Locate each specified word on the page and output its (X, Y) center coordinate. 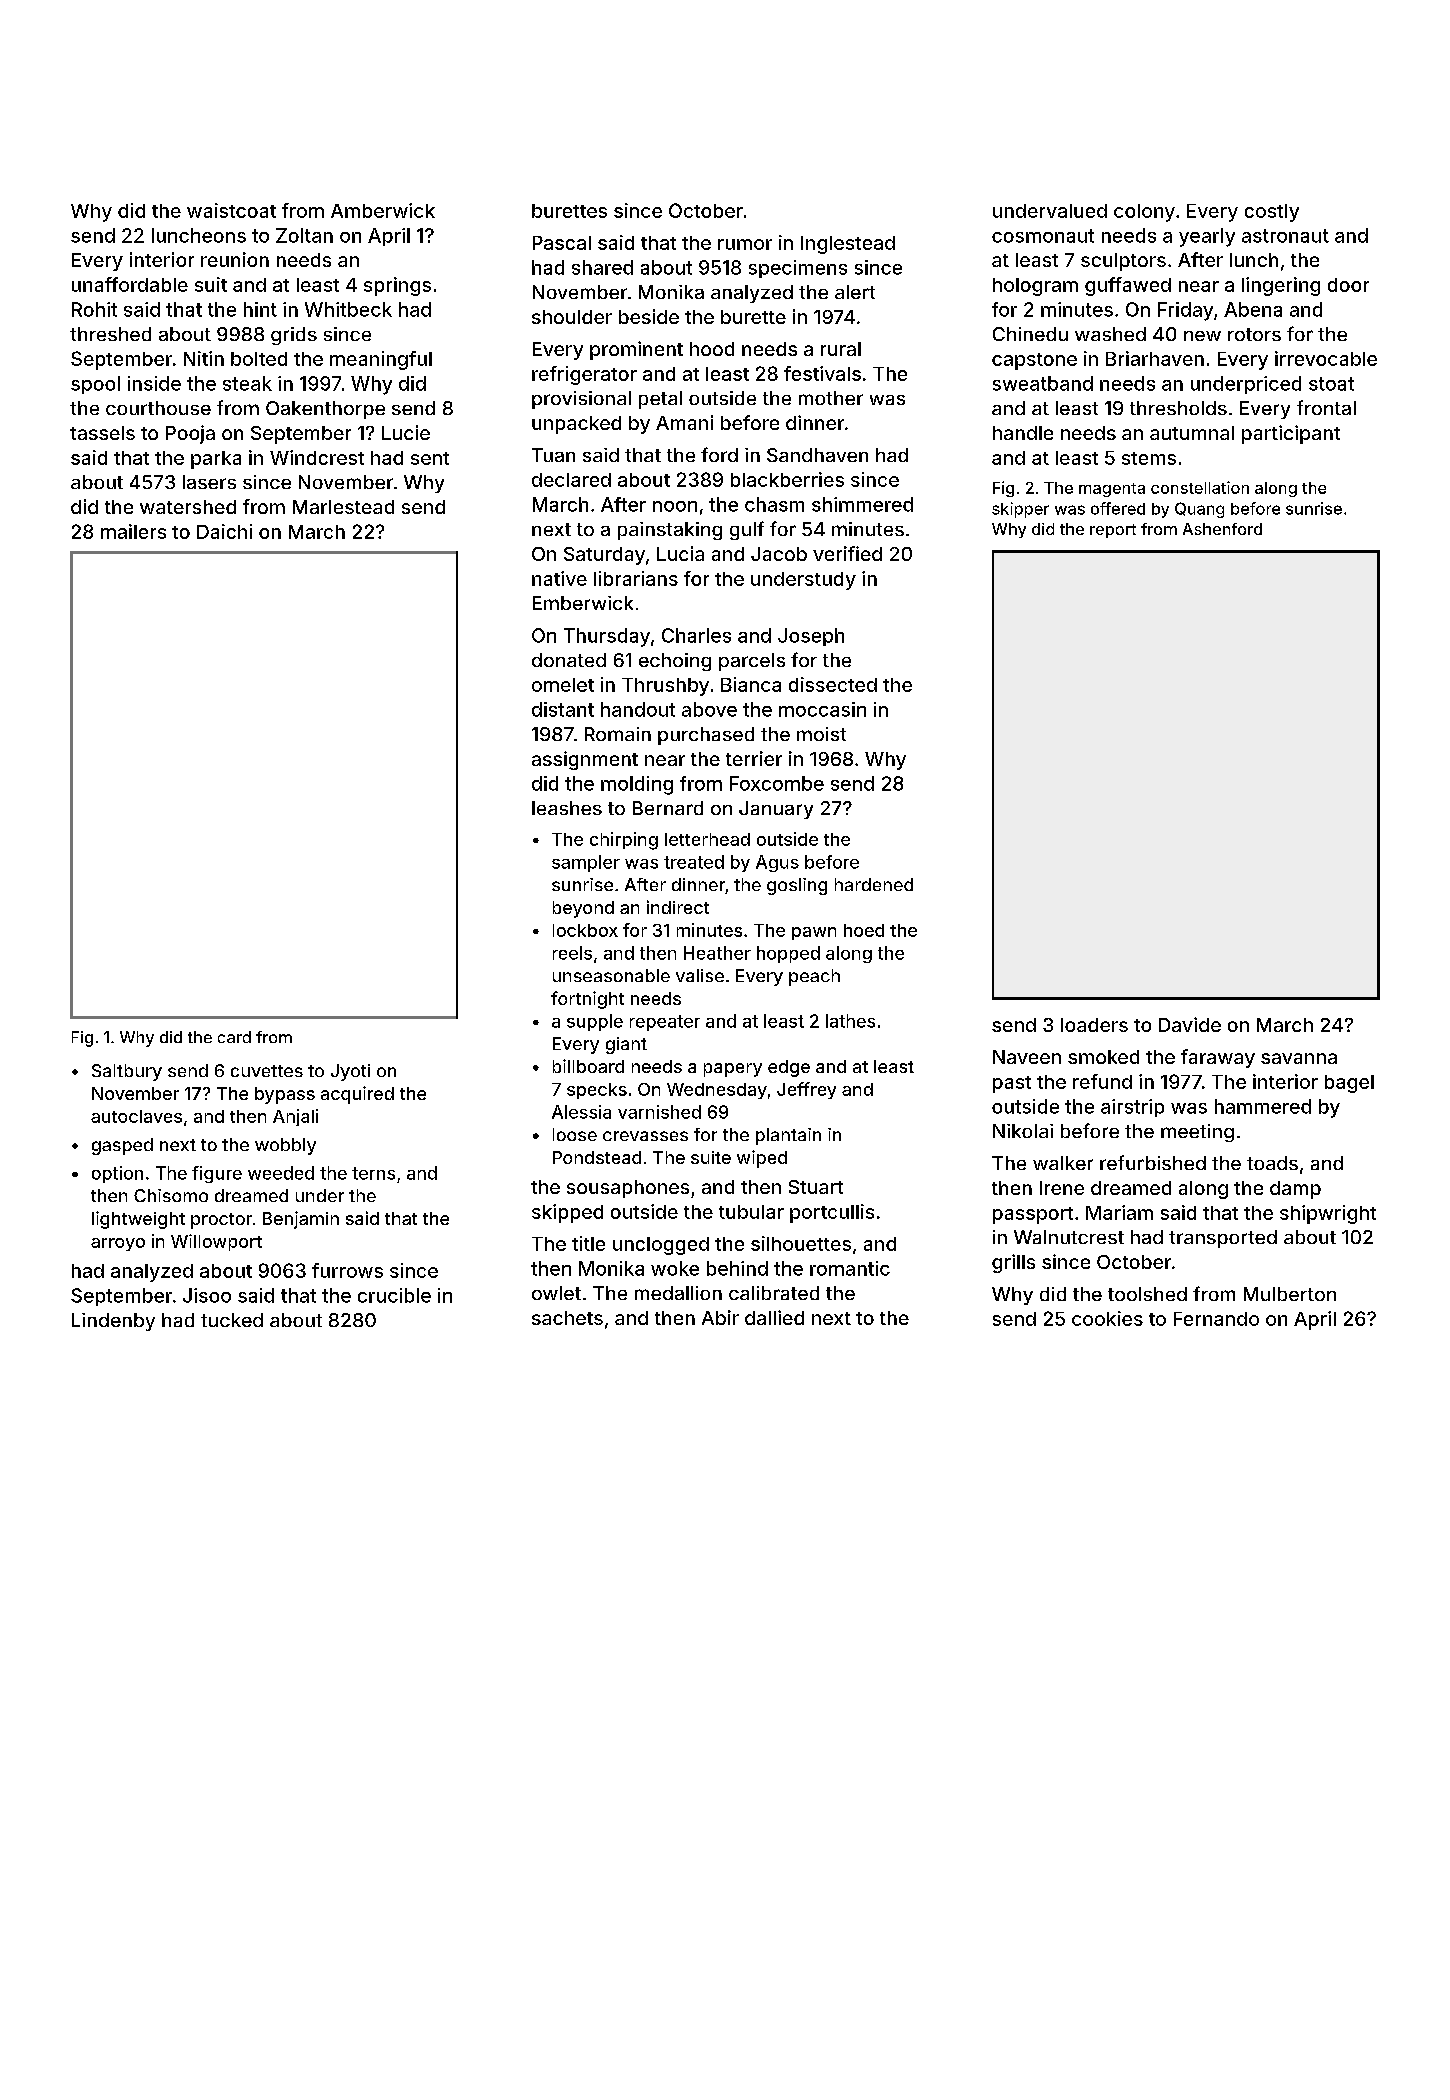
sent (430, 458)
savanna (1299, 1058)
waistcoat (231, 210)
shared (602, 267)
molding (637, 785)
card (234, 1037)
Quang (1199, 510)
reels (572, 953)
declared (571, 480)
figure (217, 1174)
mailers (133, 531)
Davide (1190, 1024)
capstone (1034, 361)
